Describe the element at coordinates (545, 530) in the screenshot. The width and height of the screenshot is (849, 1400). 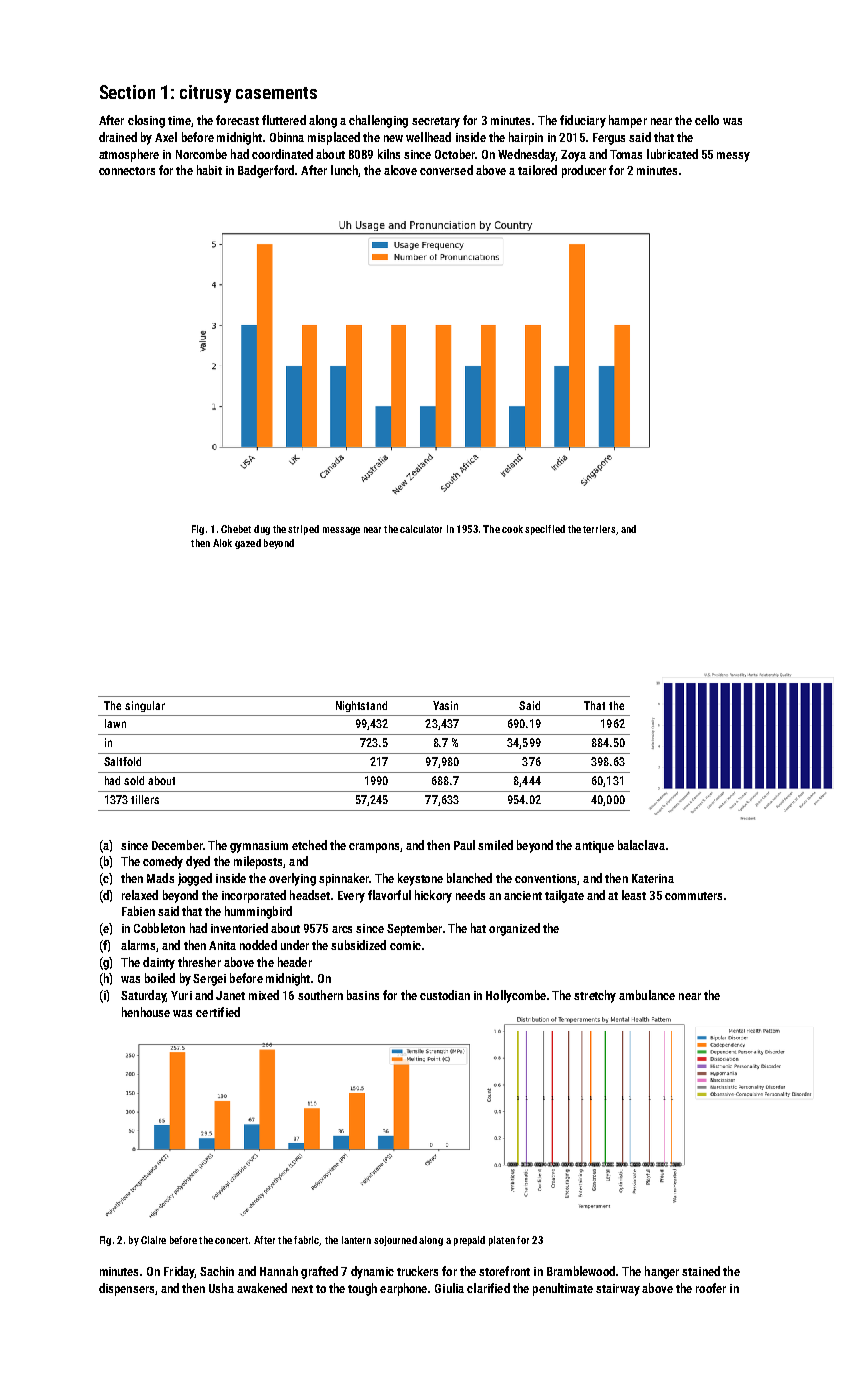
I see `specified` at that location.
